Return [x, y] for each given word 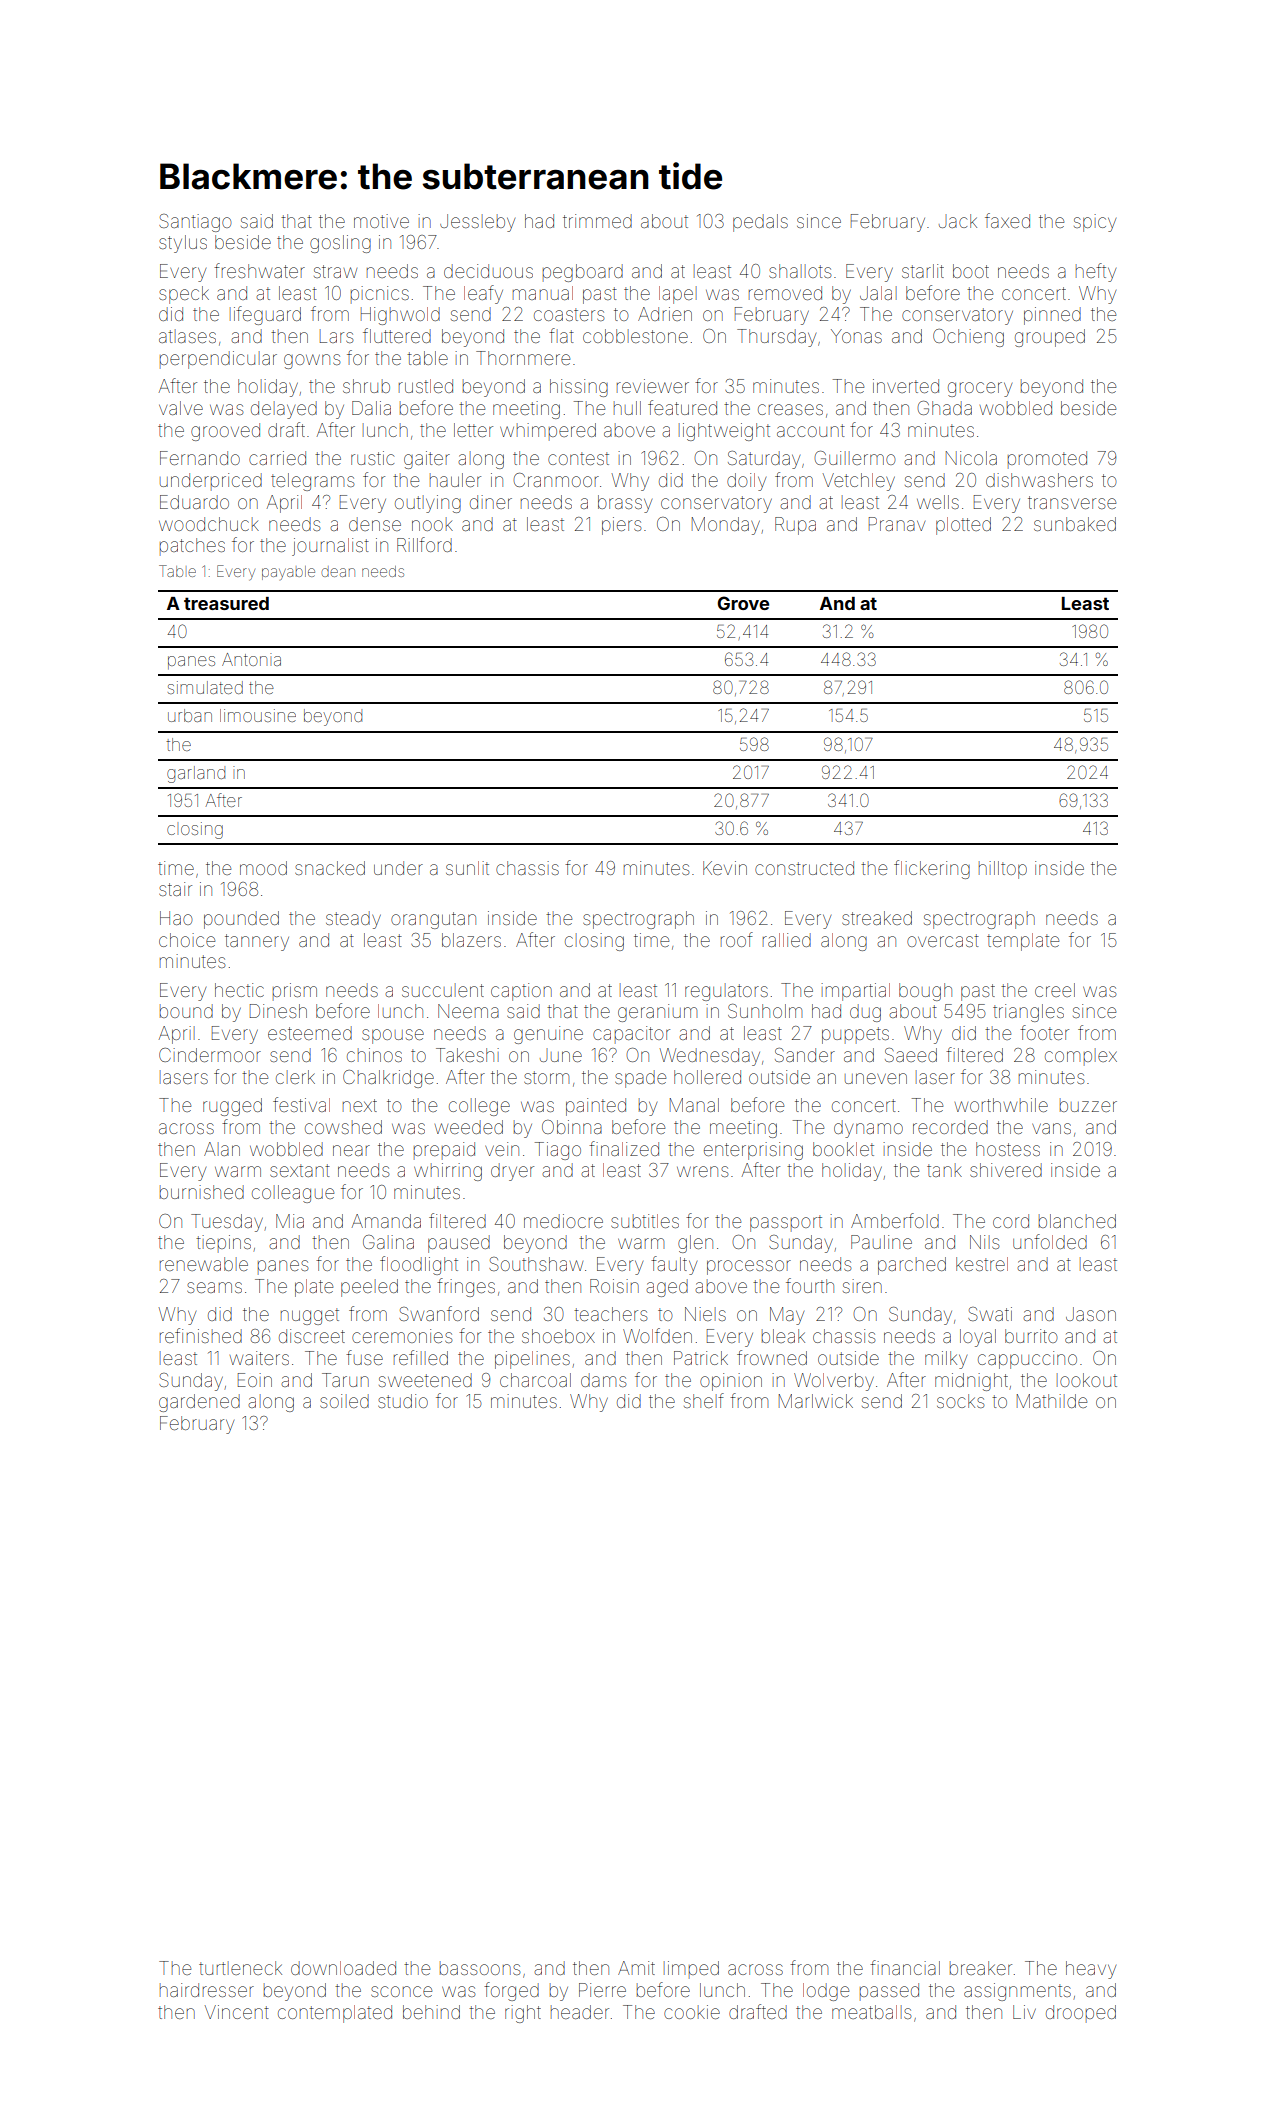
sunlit [467, 868]
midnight [971, 1382]
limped [691, 1970]
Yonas [856, 336]
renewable [204, 1264]
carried [277, 458]
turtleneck [240, 1968]
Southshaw [536, 1264]
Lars [336, 336]
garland [196, 774]
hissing [579, 388]
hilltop [1003, 870]
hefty [1096, 272]
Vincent [237, 2012]
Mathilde [1052, 1401]
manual [543, 293]
